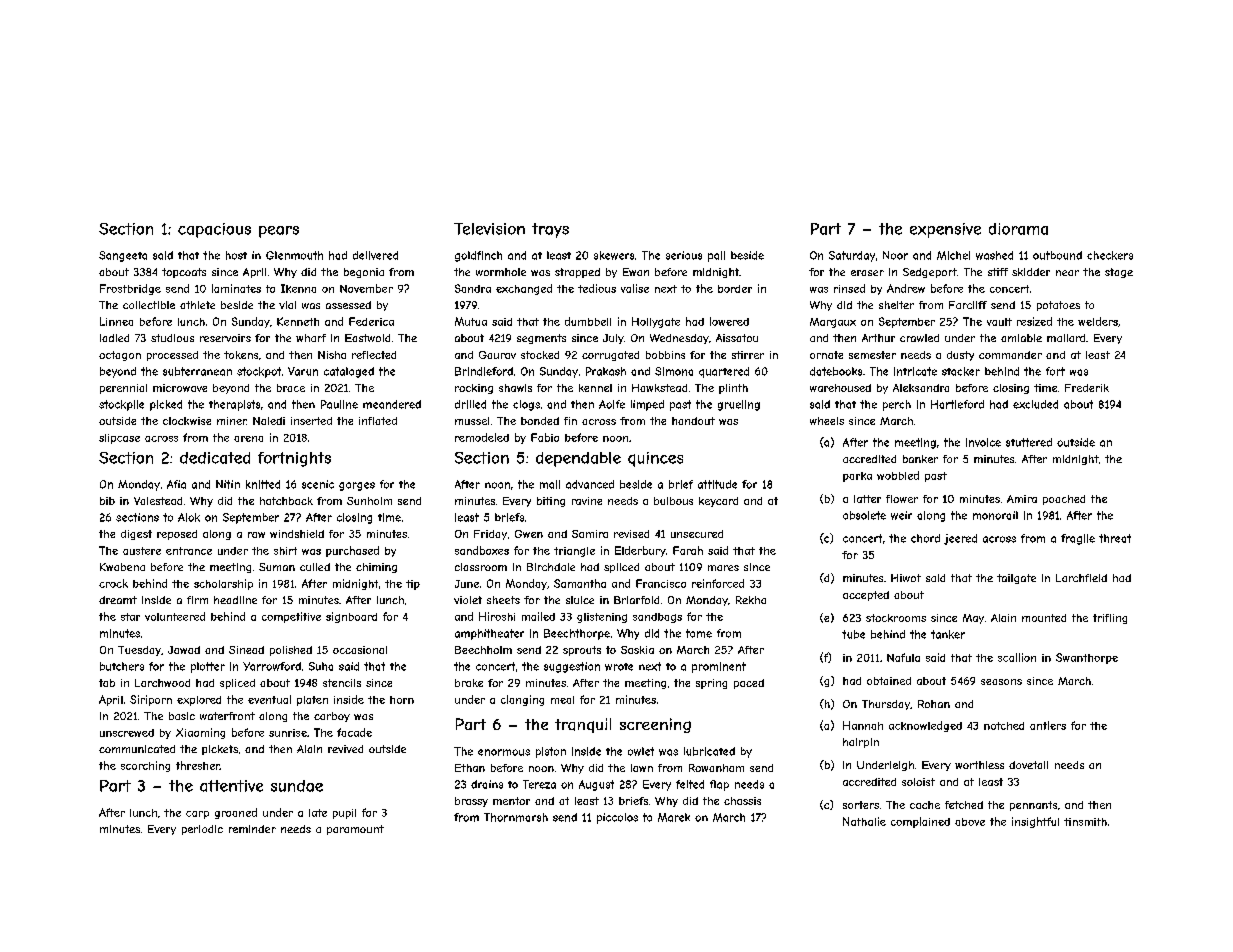  Describe the element at coordinates (1018, 229) in the document. I see `diorama` at that location.
